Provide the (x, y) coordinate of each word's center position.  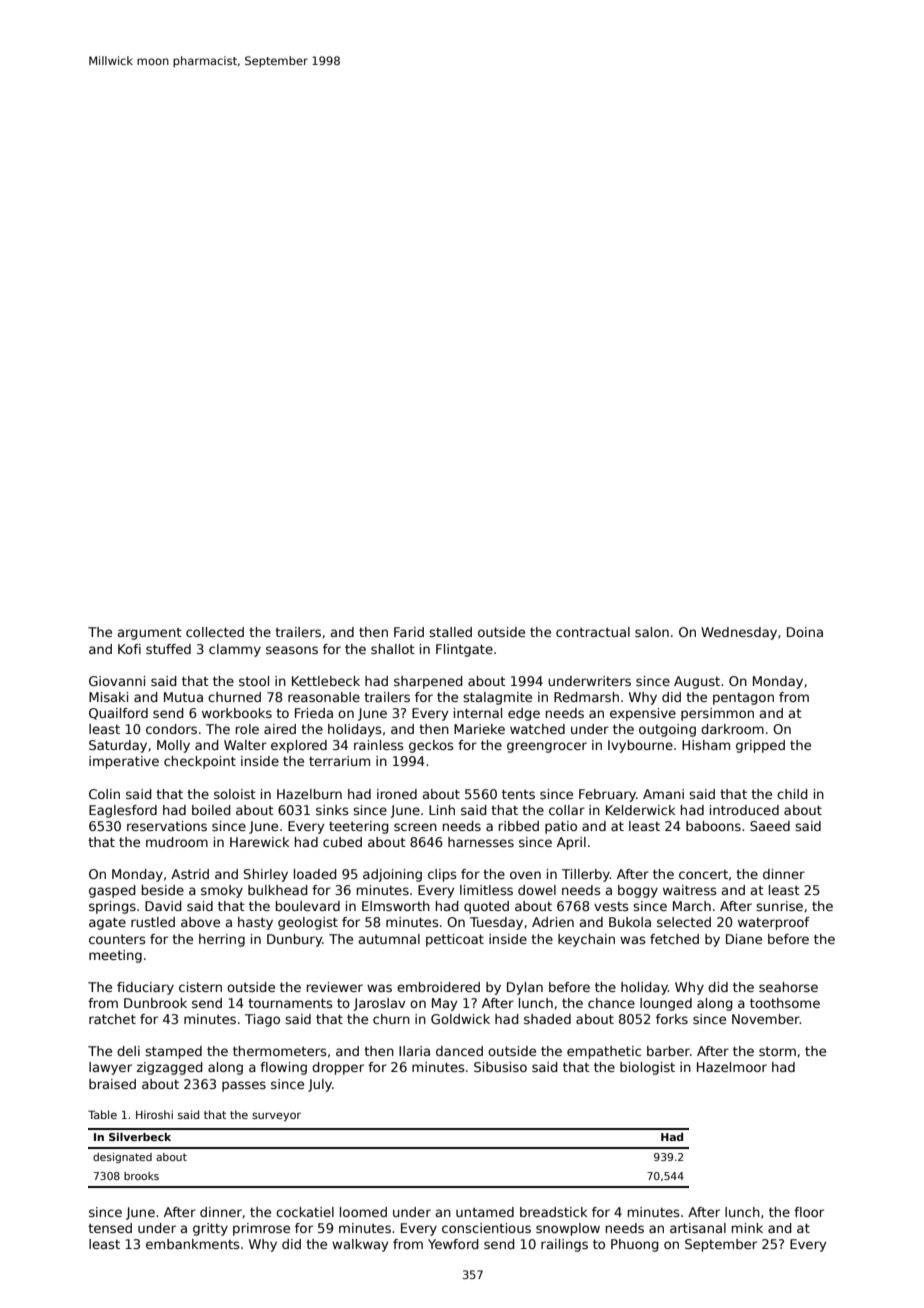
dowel (537, 890)
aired (280, 729)
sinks (332, 810)
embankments (193, 1244)
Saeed (770, 826)
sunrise (779, 906)
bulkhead (278, 890)
